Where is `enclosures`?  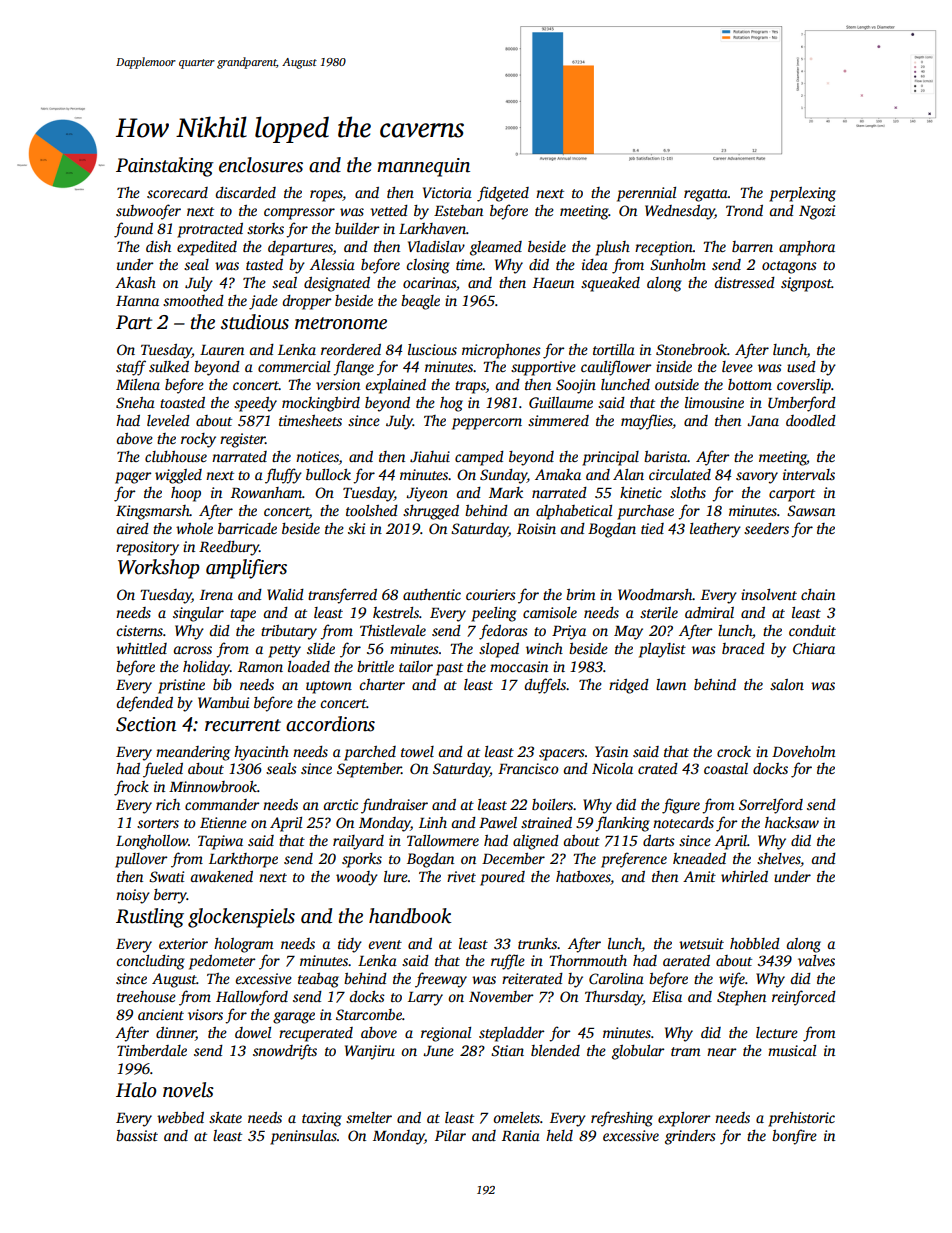
enclosures is located at coordinates (261, 165).
